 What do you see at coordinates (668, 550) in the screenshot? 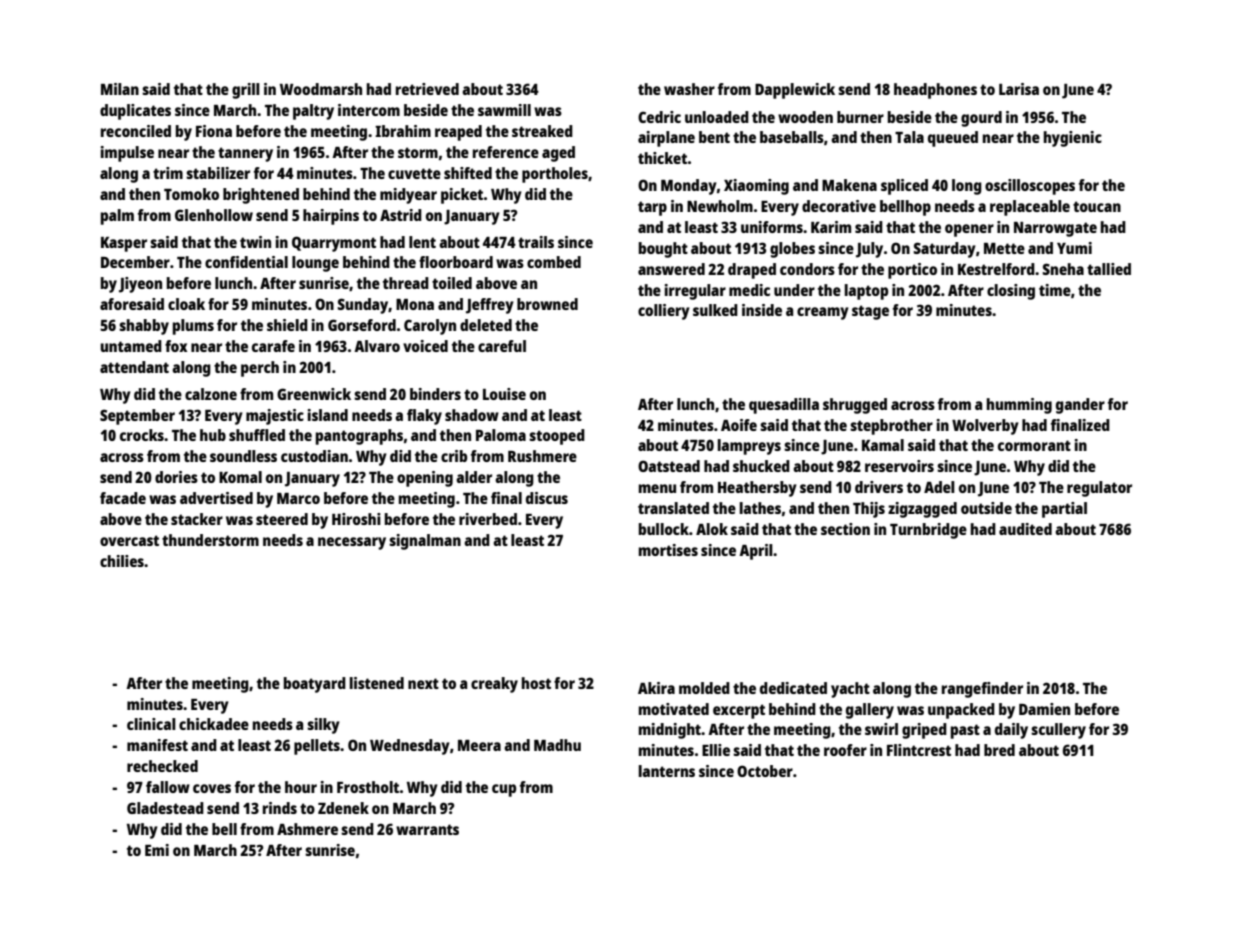
I see `mortises` at bounding box center [668, 550].
